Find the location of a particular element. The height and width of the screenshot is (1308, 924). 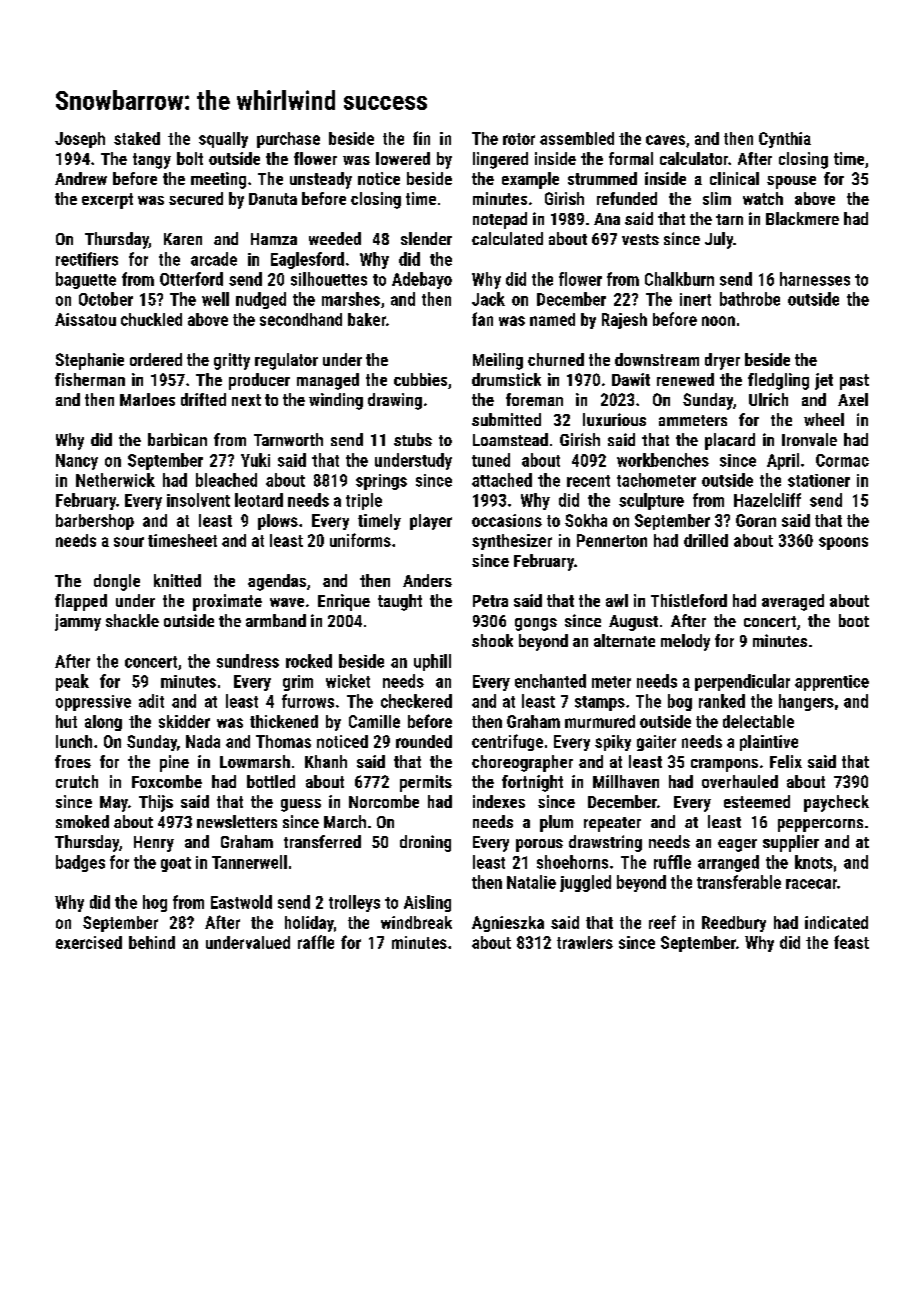

calculated is located at coordinates (507, 238).
